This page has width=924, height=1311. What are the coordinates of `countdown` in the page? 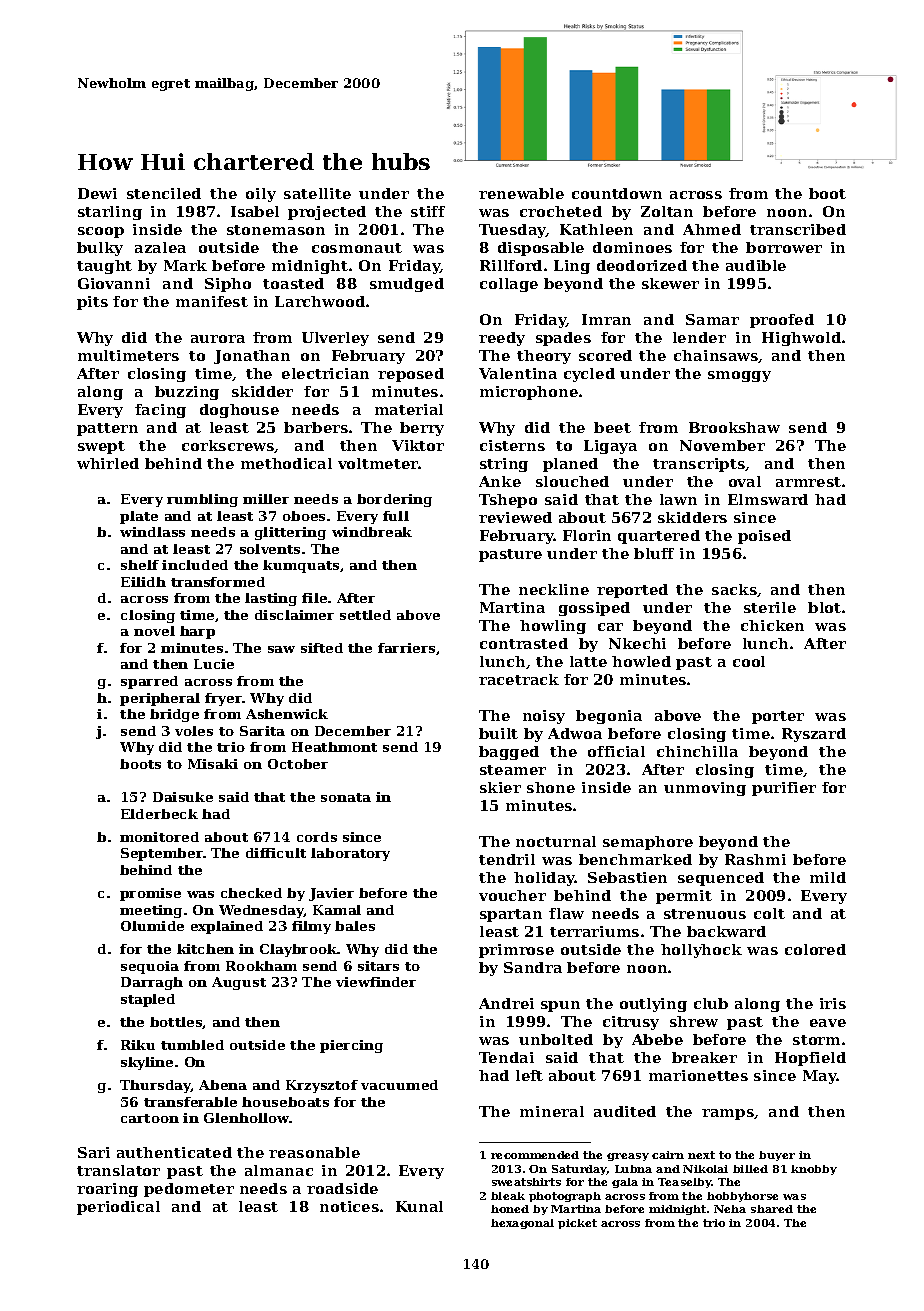 It's located at (617, 193).
